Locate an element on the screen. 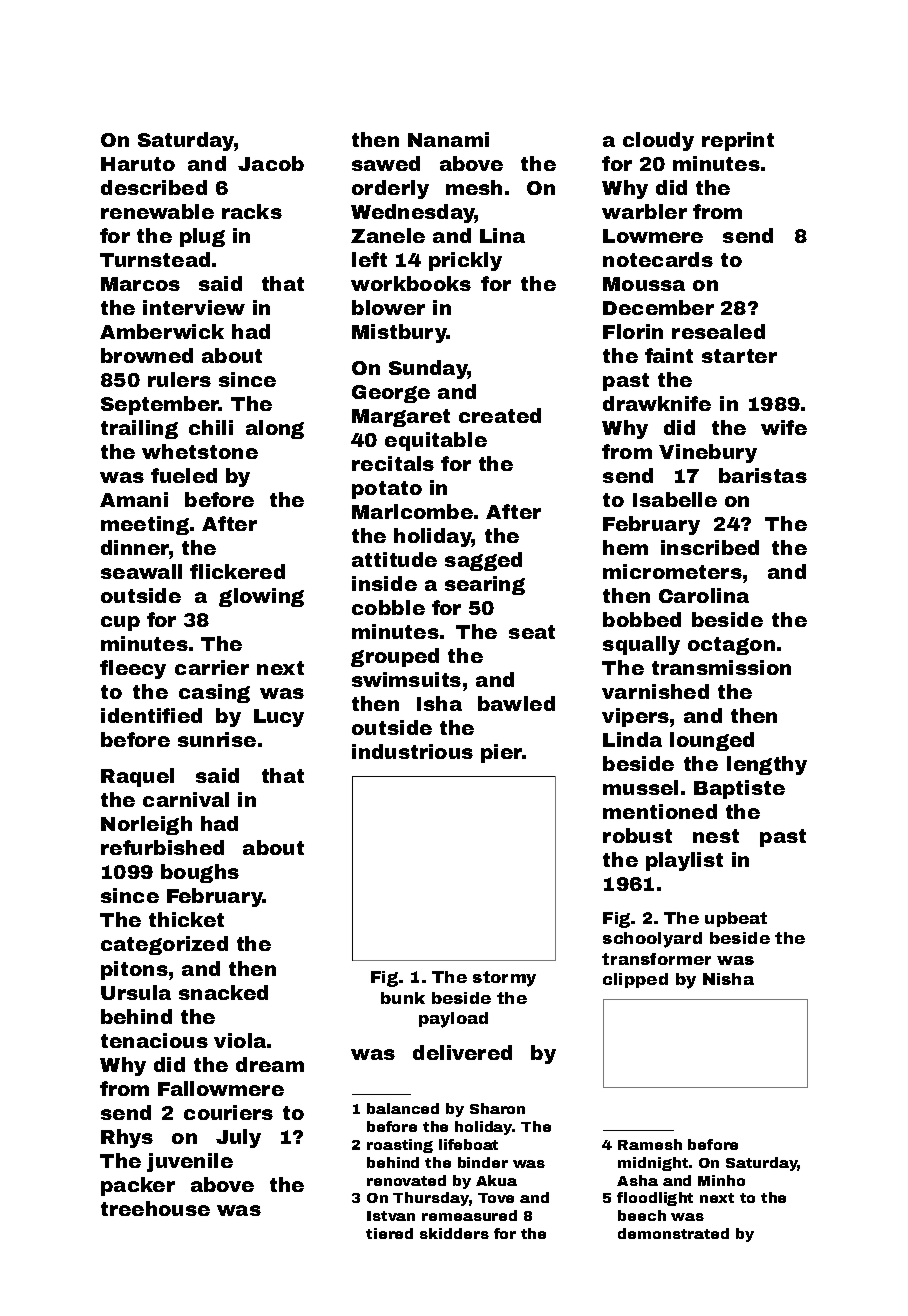  treehouse is located at coordinates (155, 1208).
